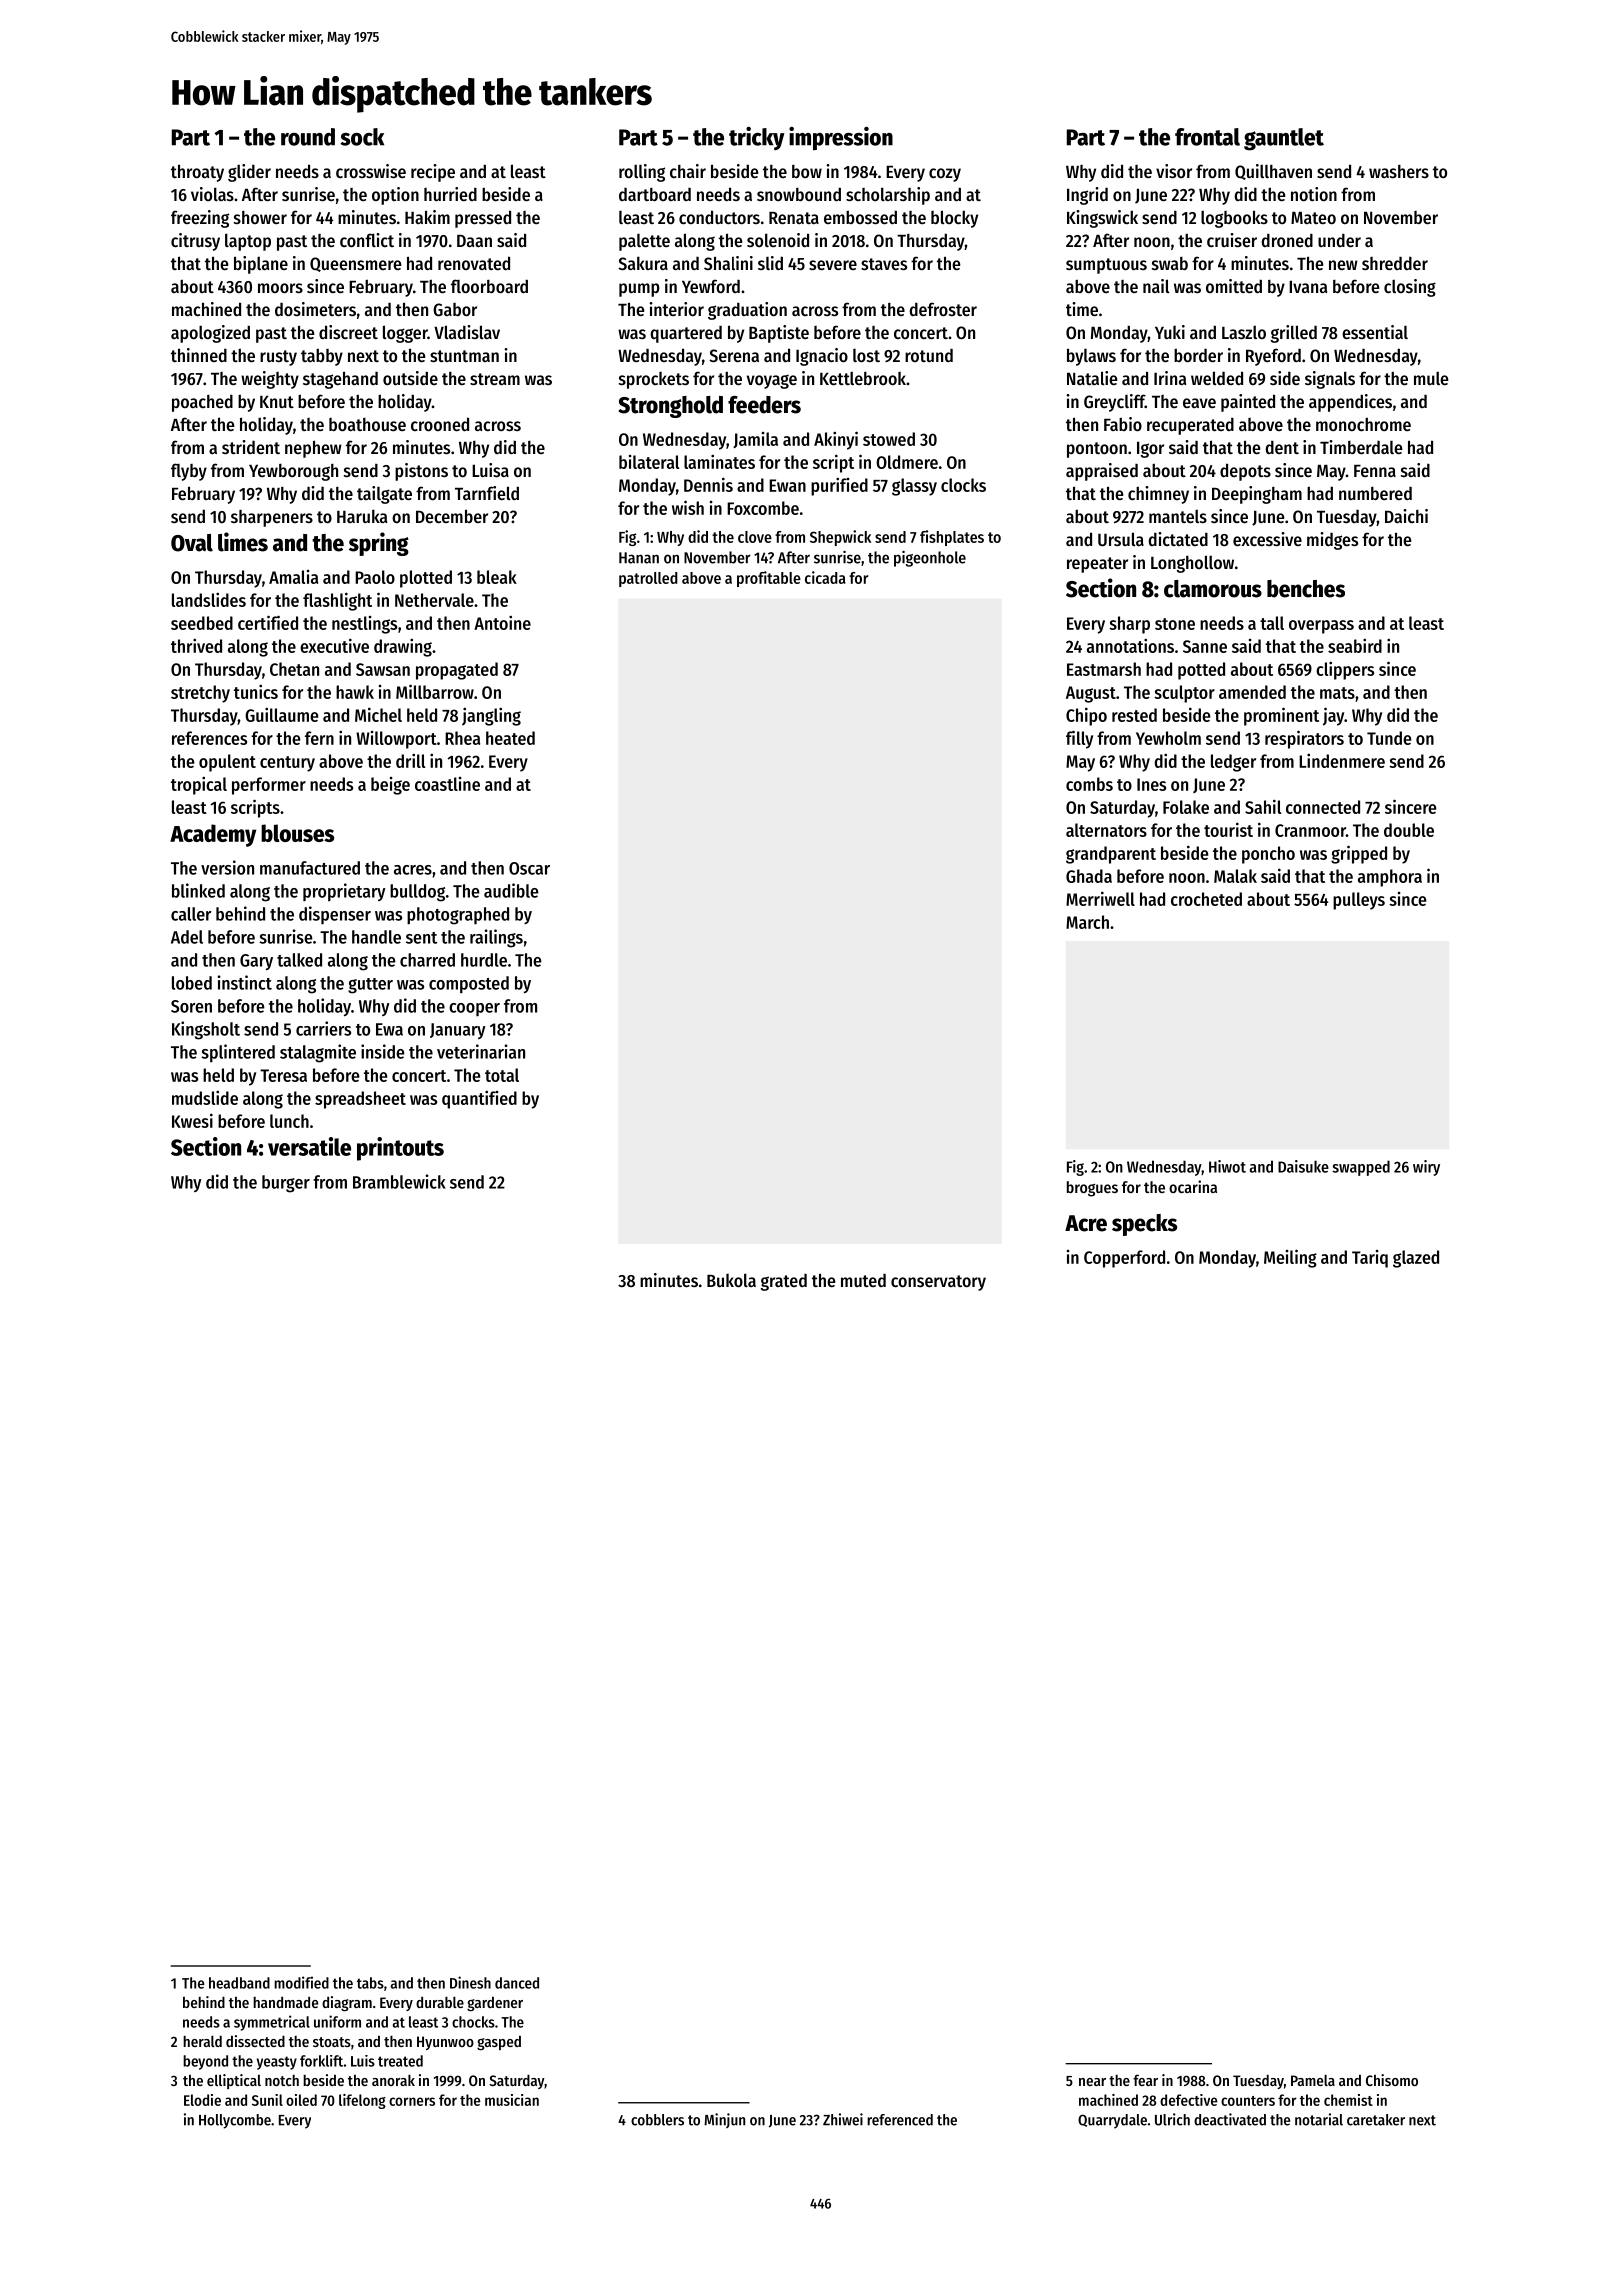 This image has height=2292, width=1620. What do you see at coordinates (484, 960) in the image?
I see `hurdle` at bounding box center [484, 960].
